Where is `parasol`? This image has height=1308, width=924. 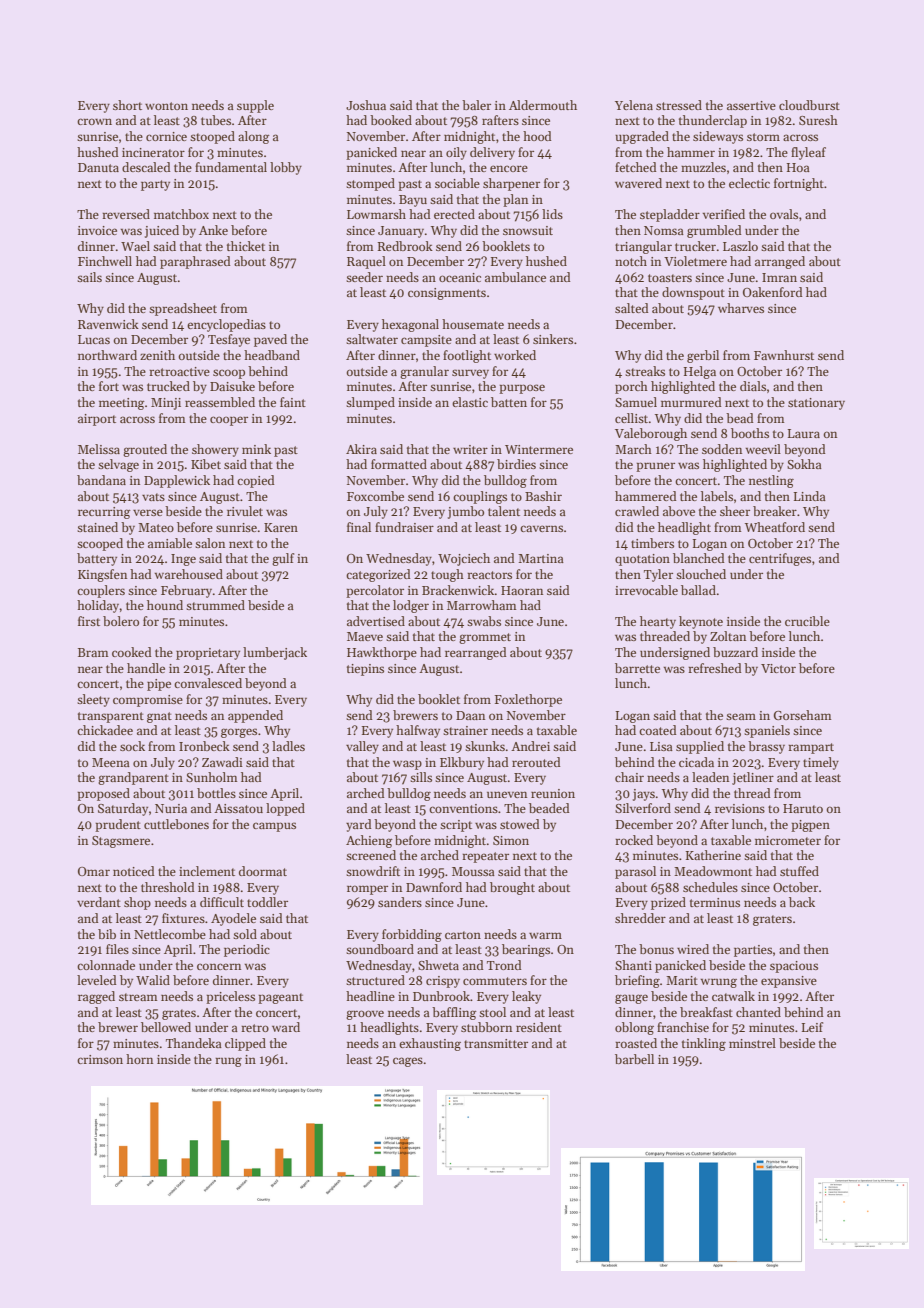
parasol is located at coordinates (635, 872).
